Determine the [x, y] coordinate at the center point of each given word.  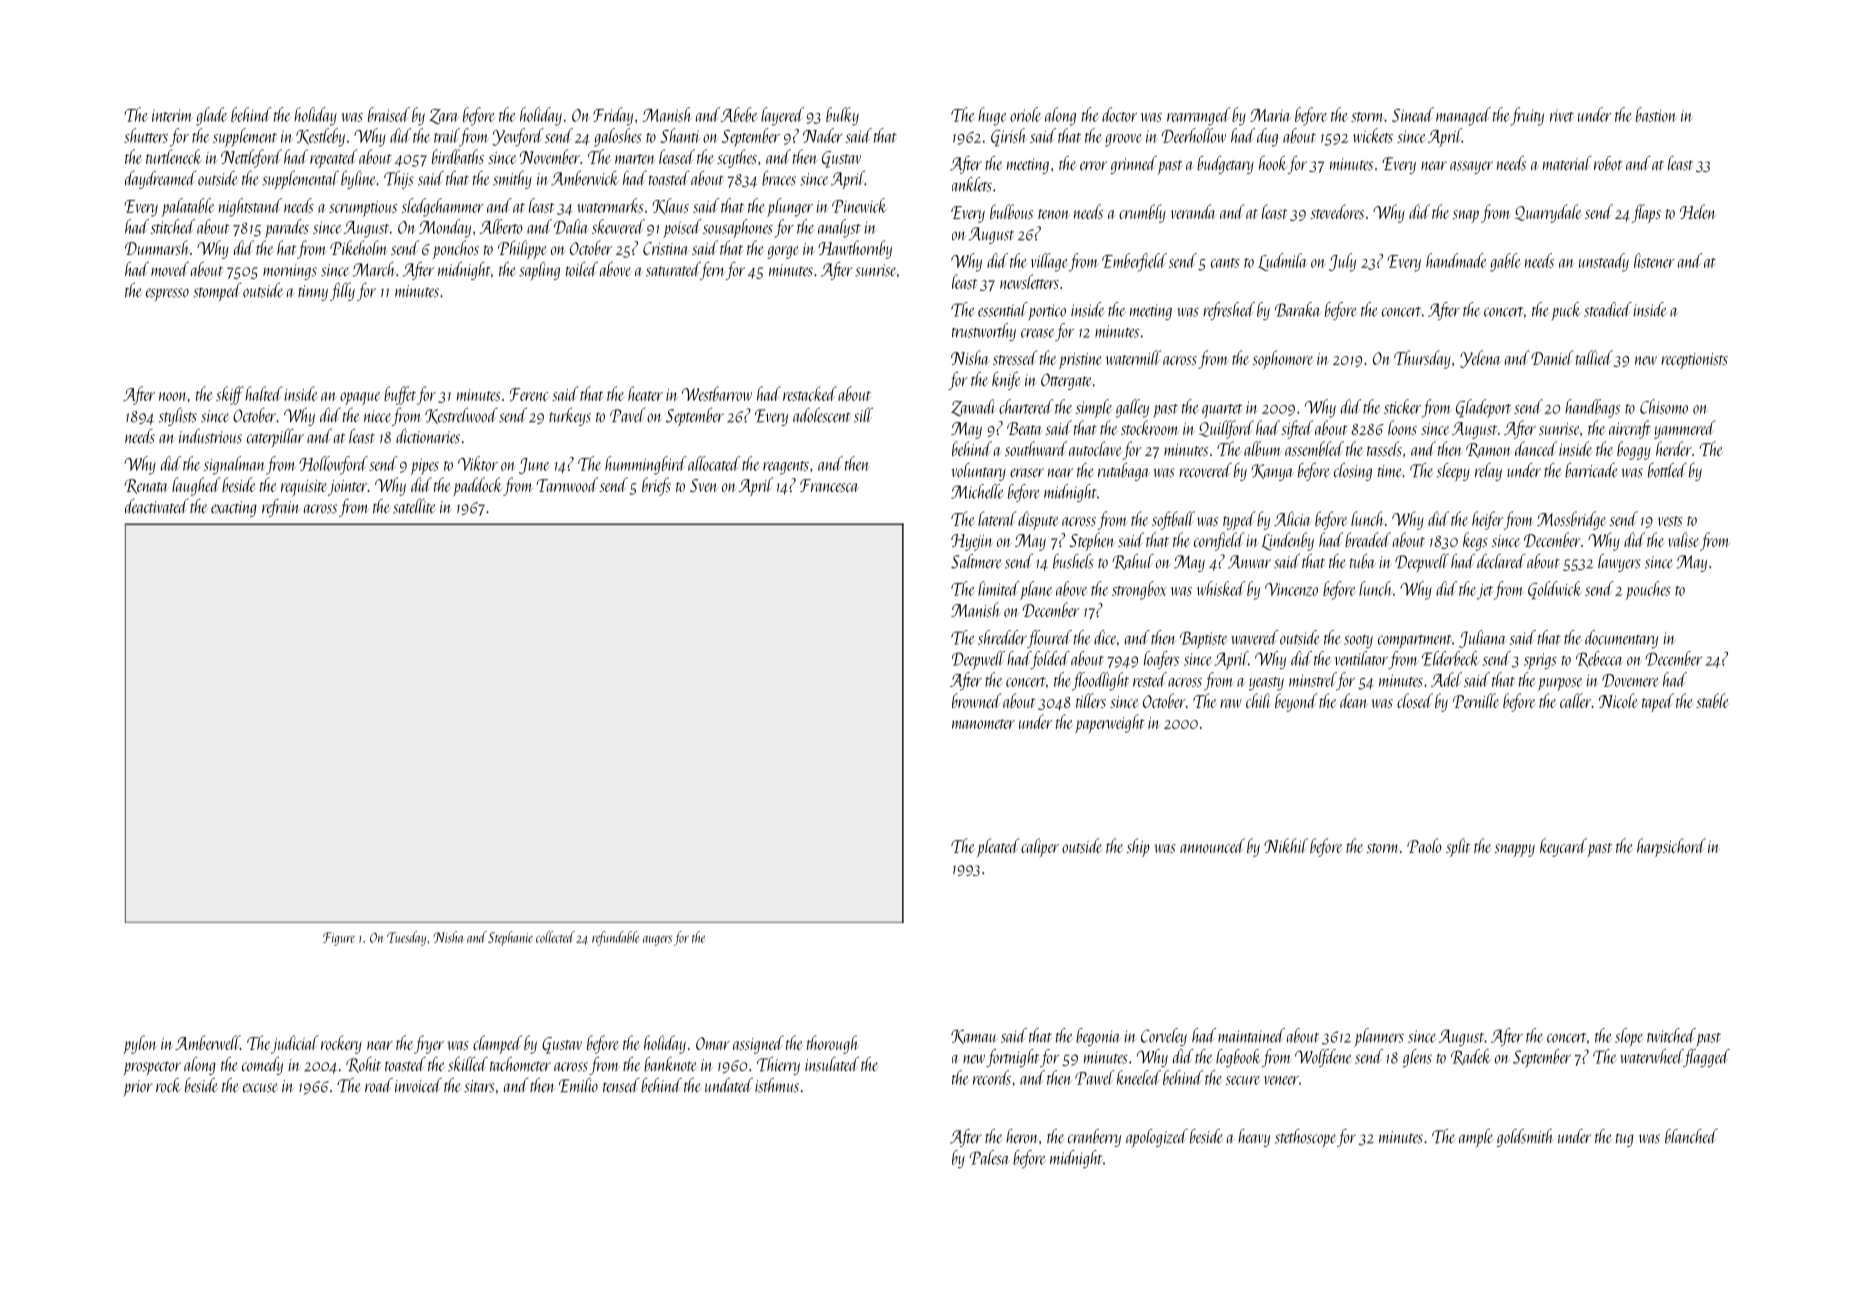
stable [1712, 700]
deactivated [156, 506]
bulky [842, 116]
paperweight [1109, 723]
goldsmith [1525, 1138]
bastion [1656, 114]
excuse [260, 1088]
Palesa [989, 1157]
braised [389, 114]
